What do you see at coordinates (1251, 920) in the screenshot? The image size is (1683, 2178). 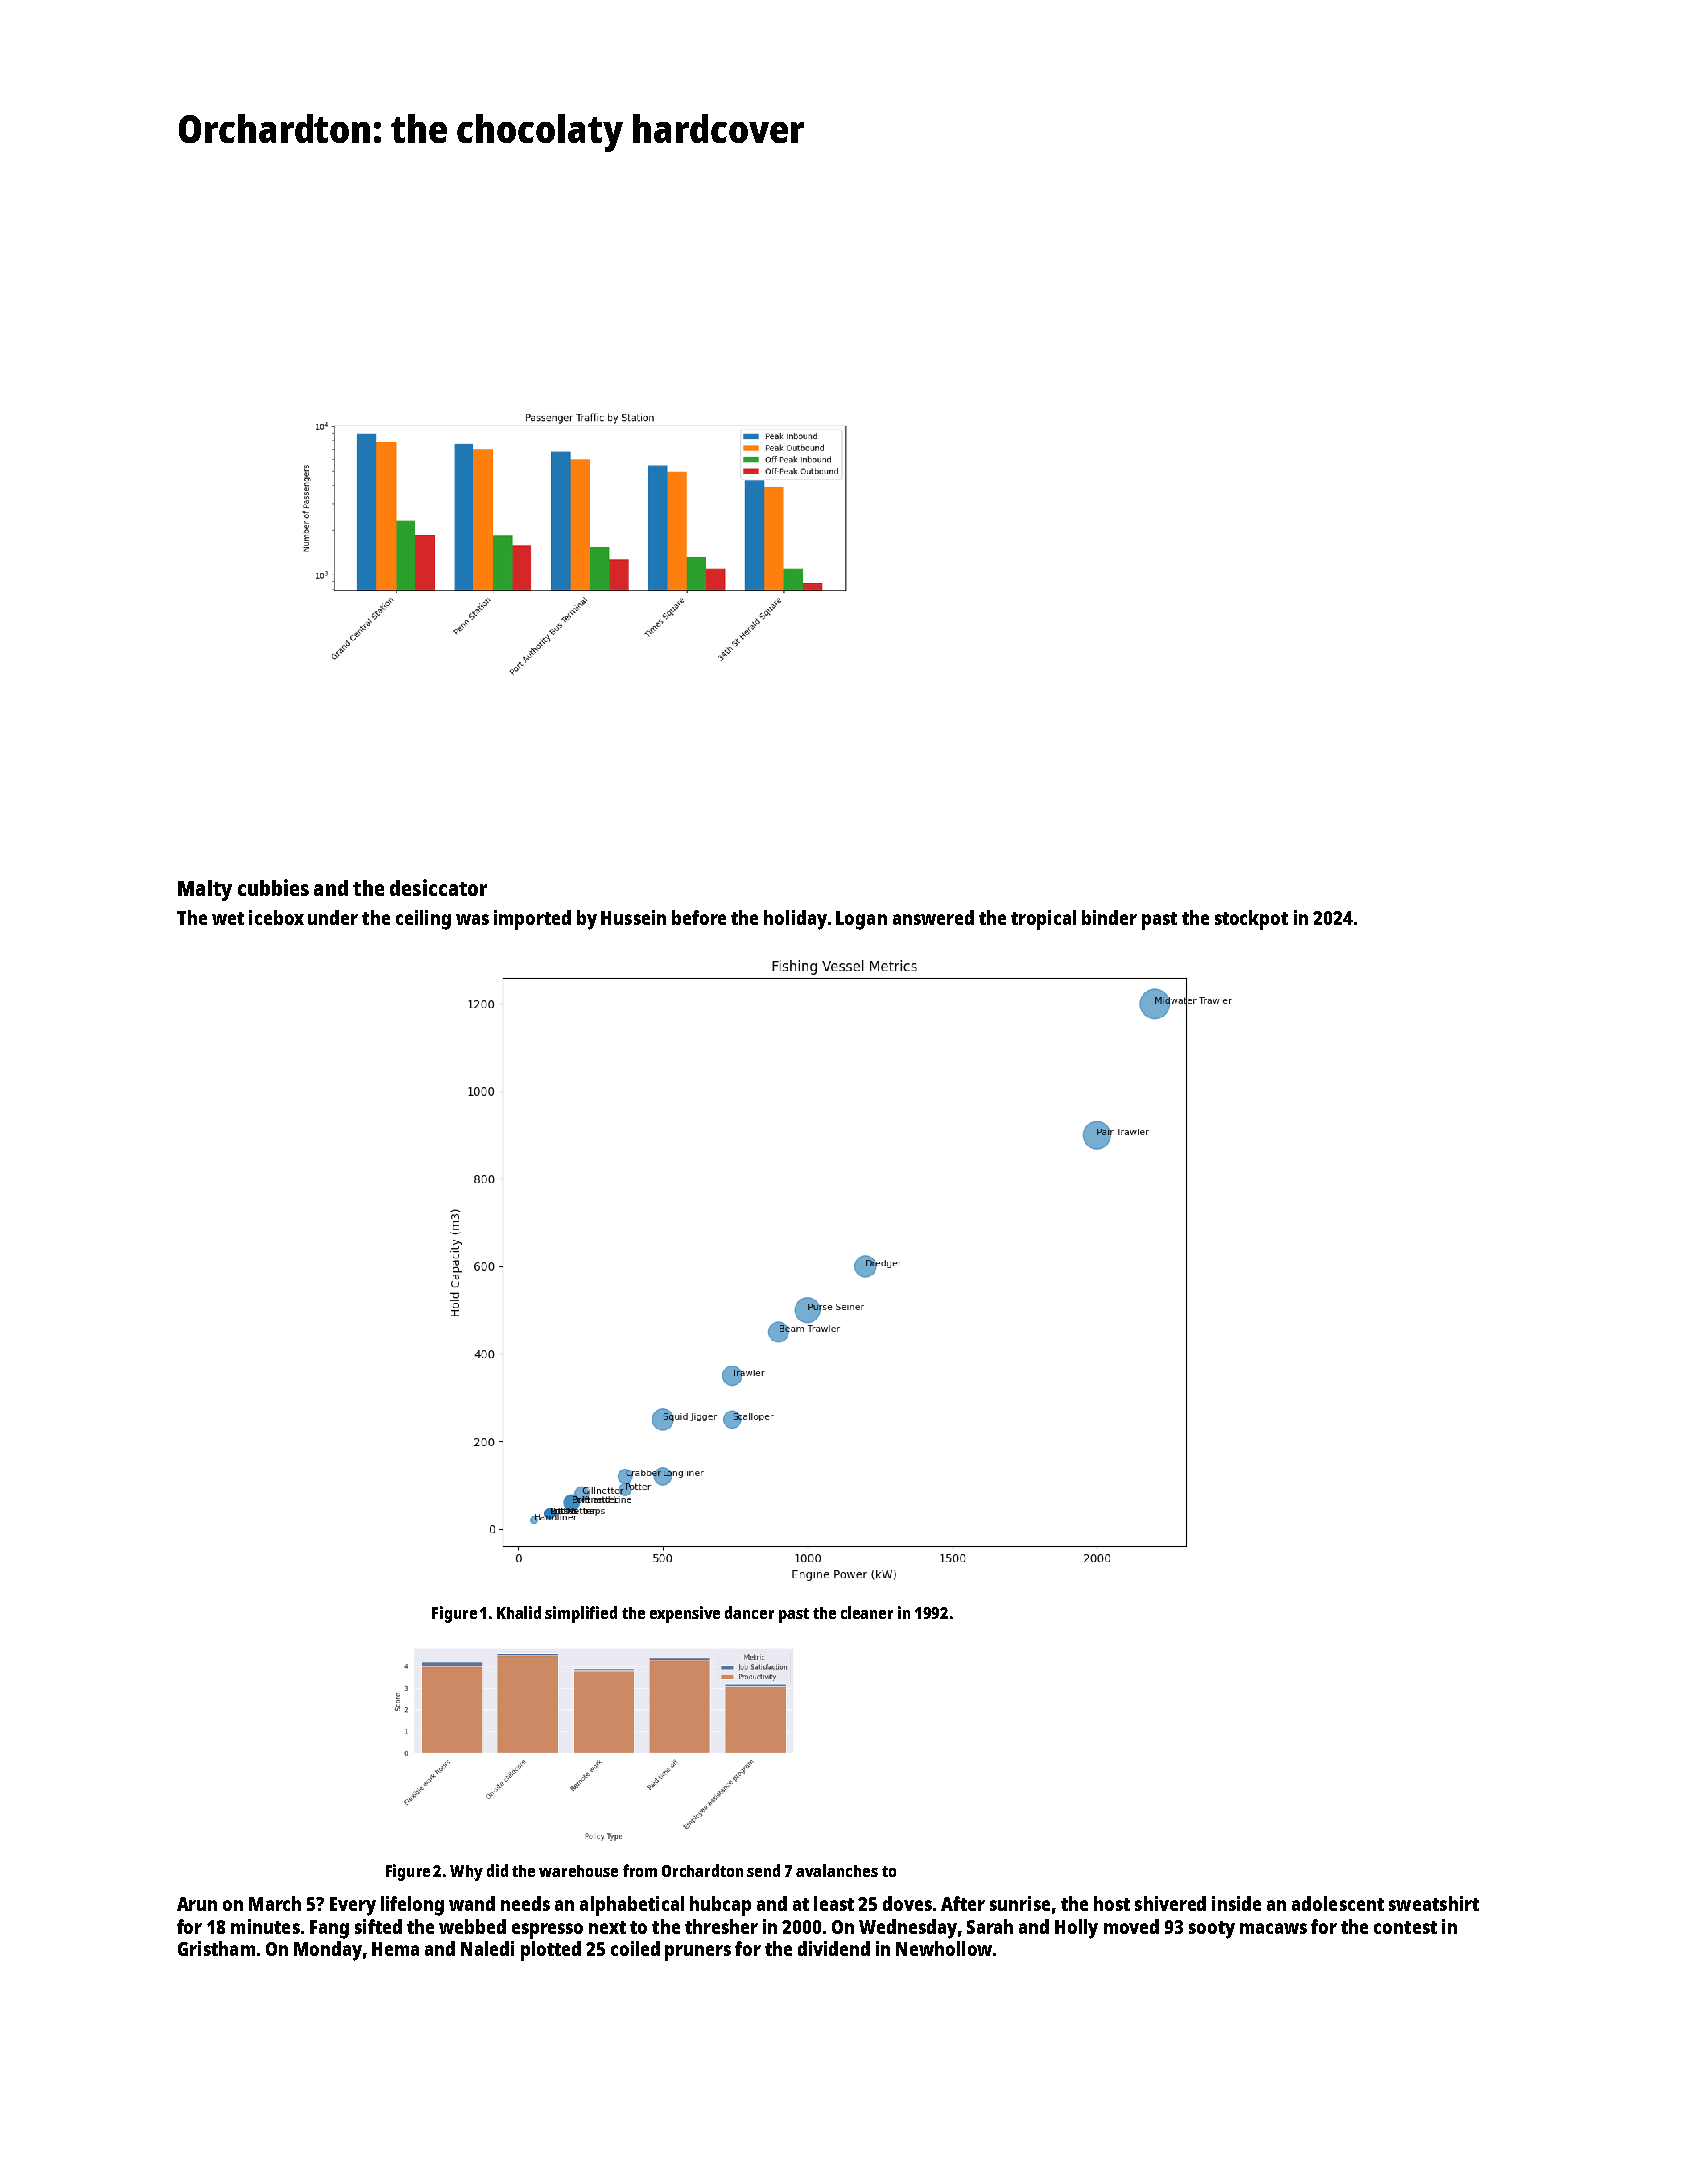 I see `stockpot` at bounding box center [1251, 920].
